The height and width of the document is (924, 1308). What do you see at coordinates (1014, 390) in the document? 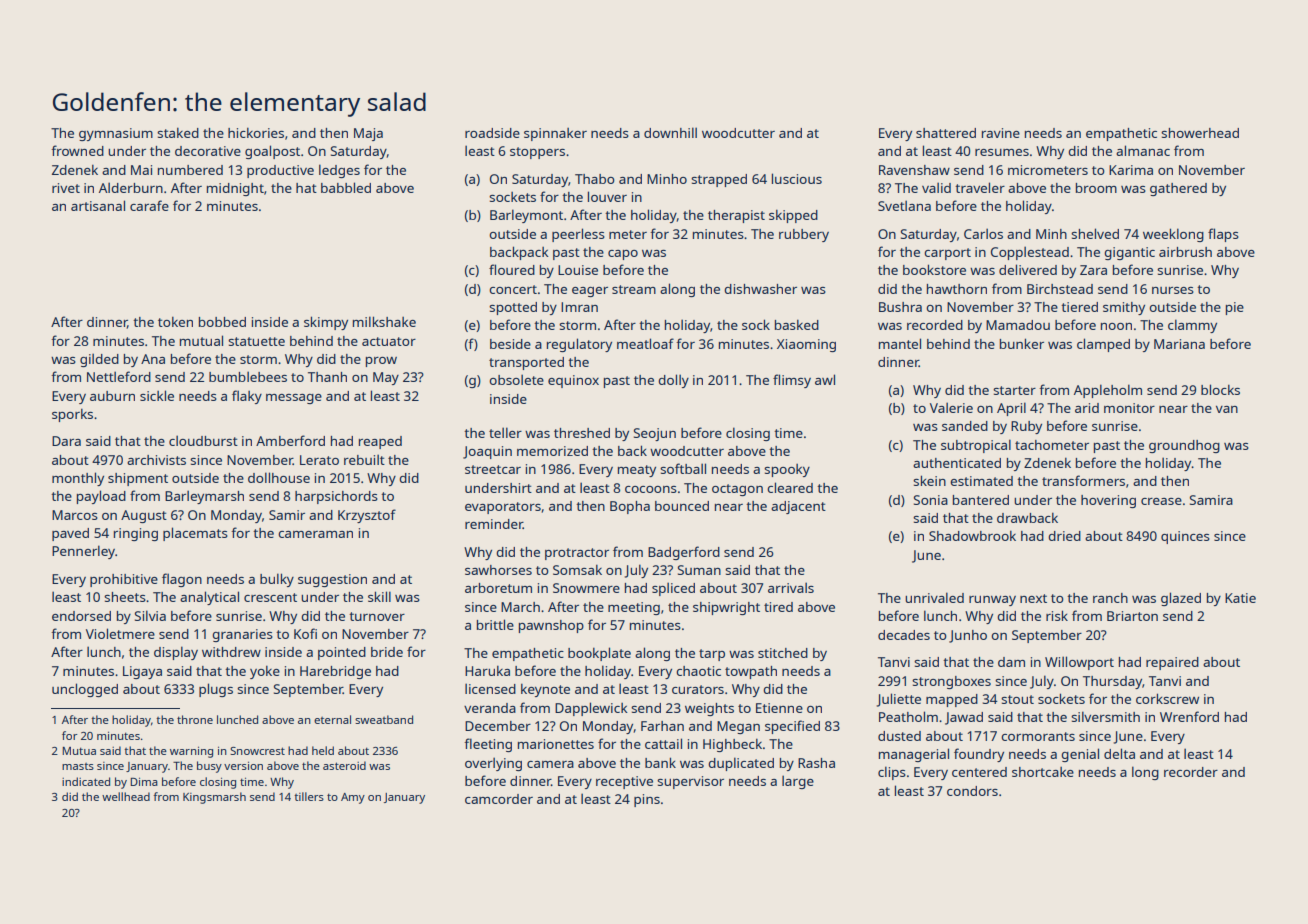
I see `starter` at bounding box center [1014, 390].
